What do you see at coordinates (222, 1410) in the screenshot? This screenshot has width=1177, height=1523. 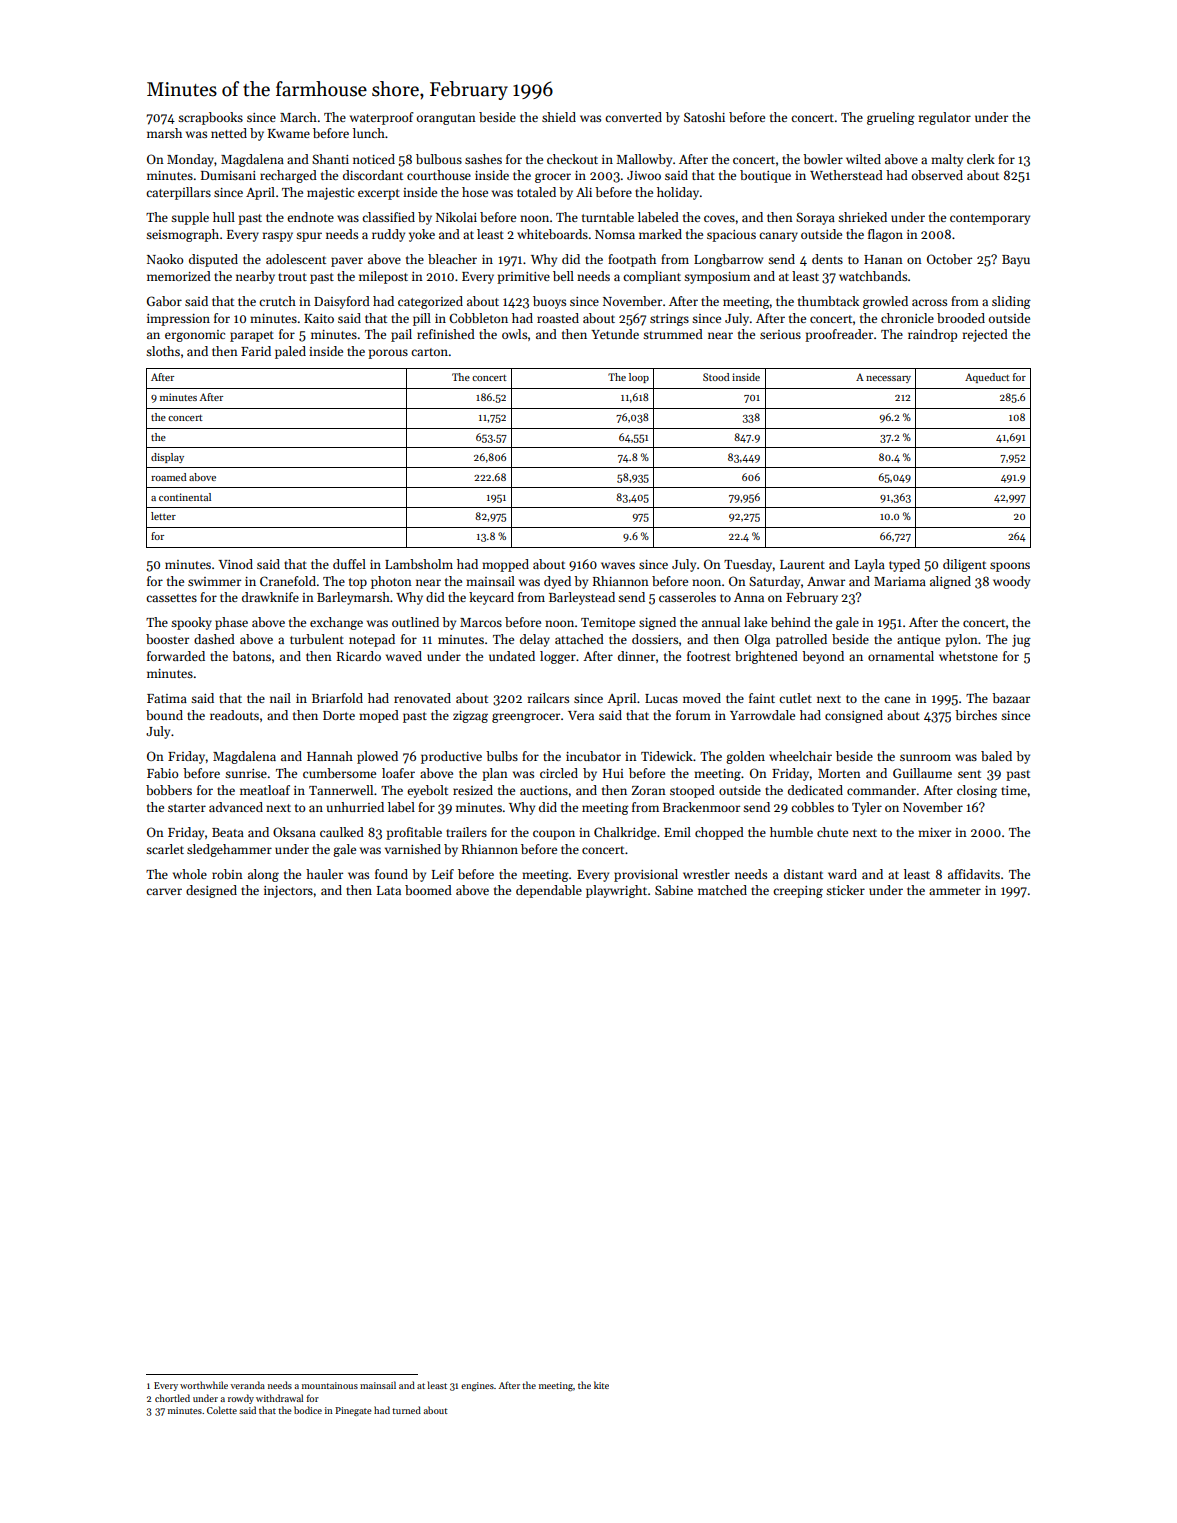 I see `Colette` at bounding box center [222, 1410].
